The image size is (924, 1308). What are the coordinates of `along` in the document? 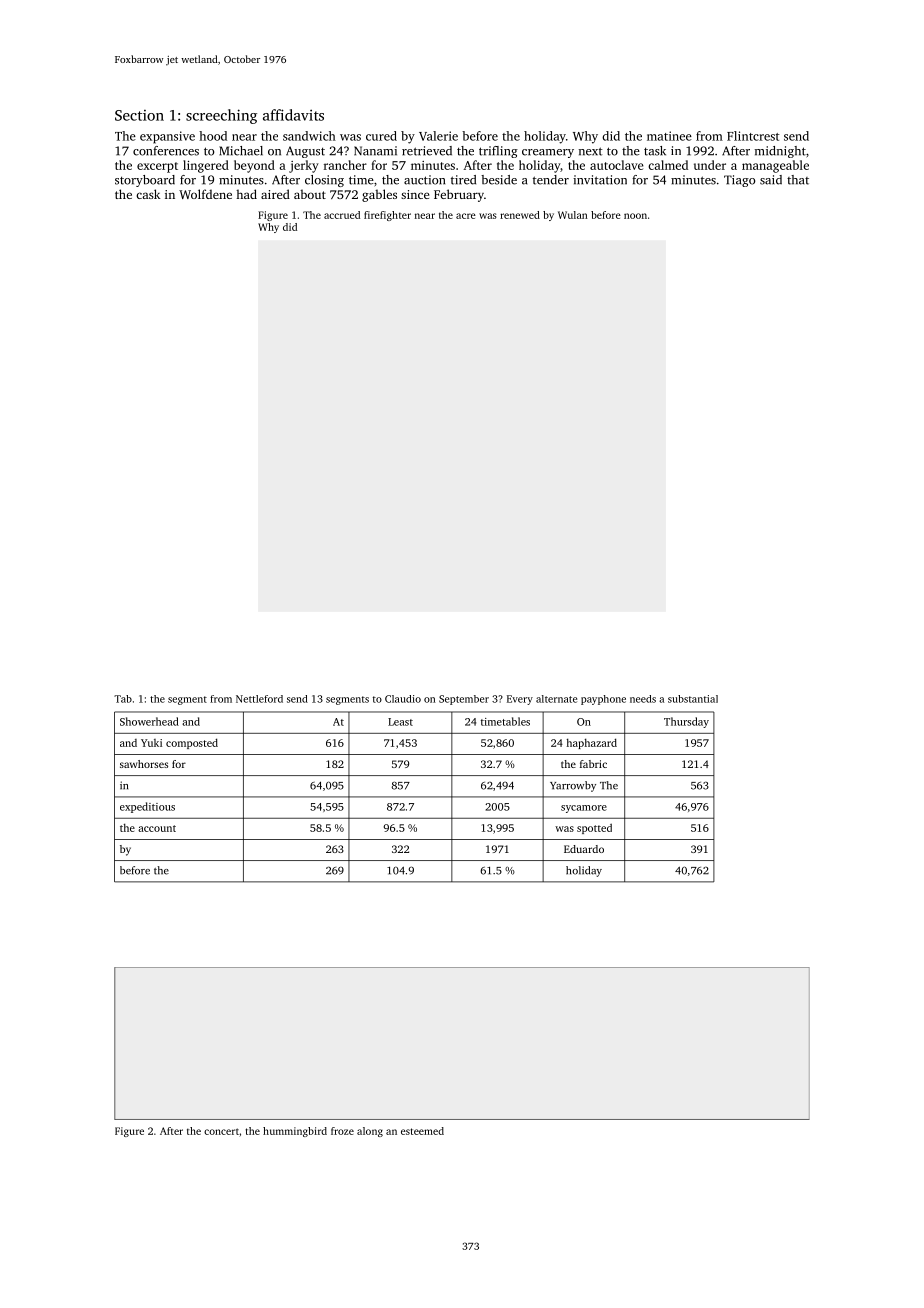 It's located at (370, 1132).
